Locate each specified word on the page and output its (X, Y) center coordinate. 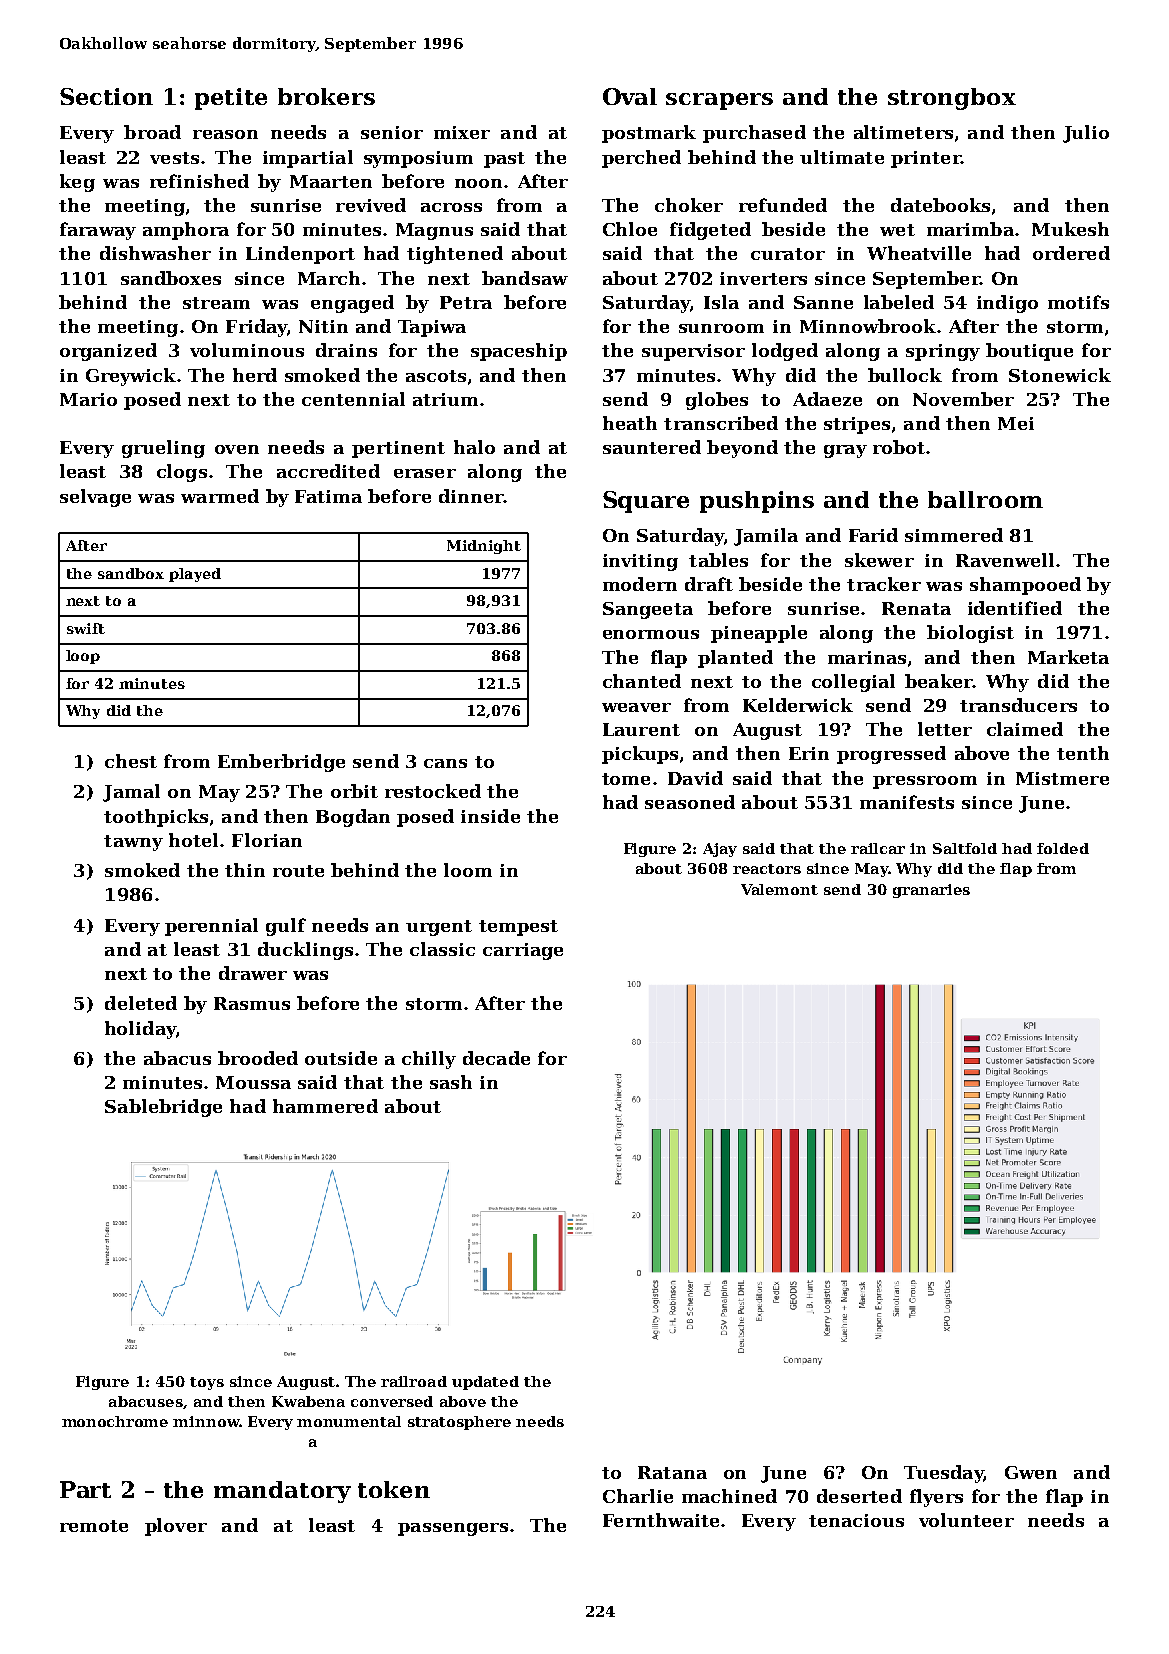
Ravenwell (1005, 560)
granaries (931, 891)
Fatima (328, 496)
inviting (640, 562)
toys (207, 1383)
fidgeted (710, 231)
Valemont (779, 889)
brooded (258, 1058)
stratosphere (459, 1423)
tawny (133, 843)
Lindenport (300, 255)
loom (468, 870)
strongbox (952, 99)
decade (496, 1058)
